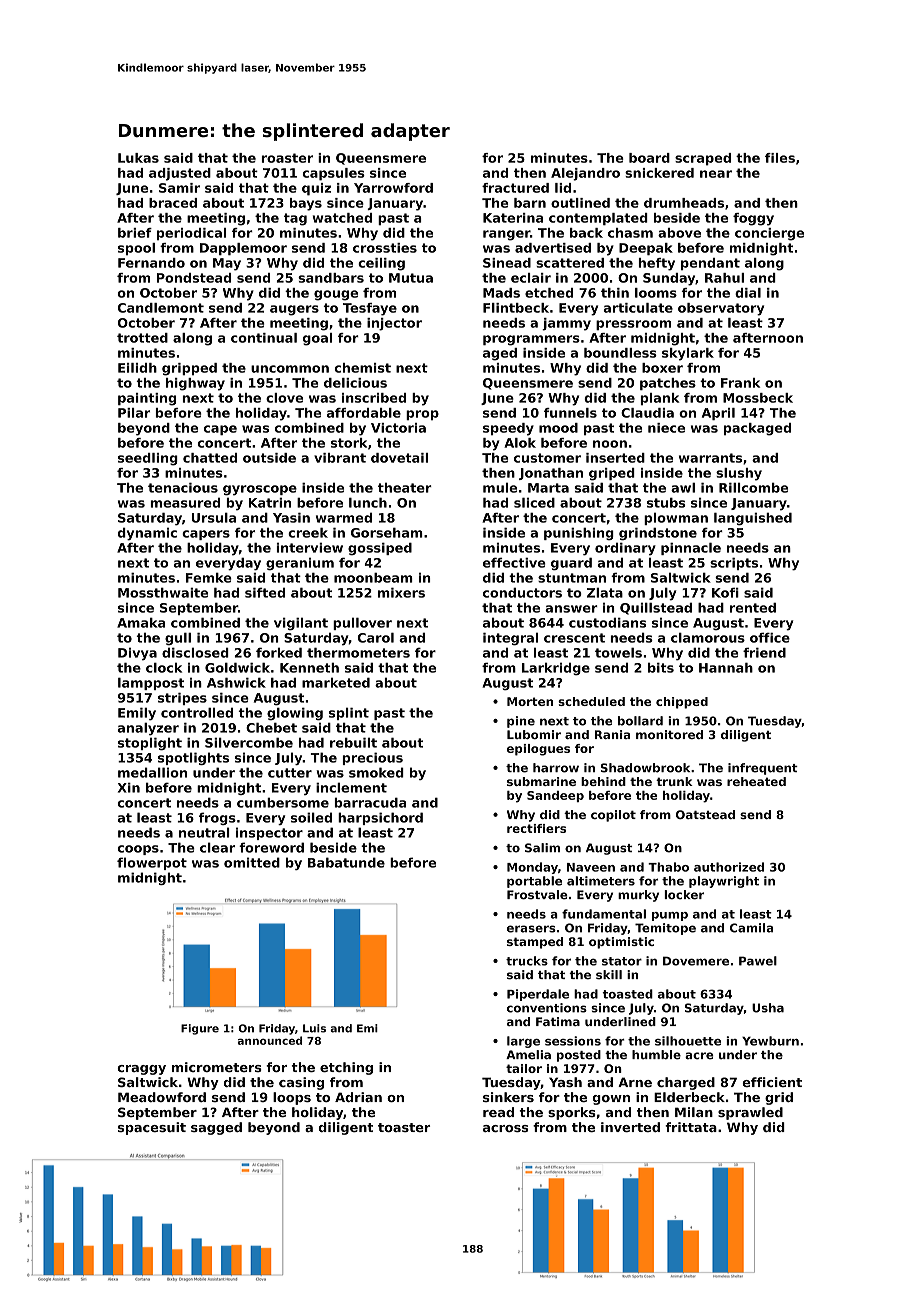 This screenshot has height=1308, width=924. I want to click on Mossthwaite, so click(163, 593).
